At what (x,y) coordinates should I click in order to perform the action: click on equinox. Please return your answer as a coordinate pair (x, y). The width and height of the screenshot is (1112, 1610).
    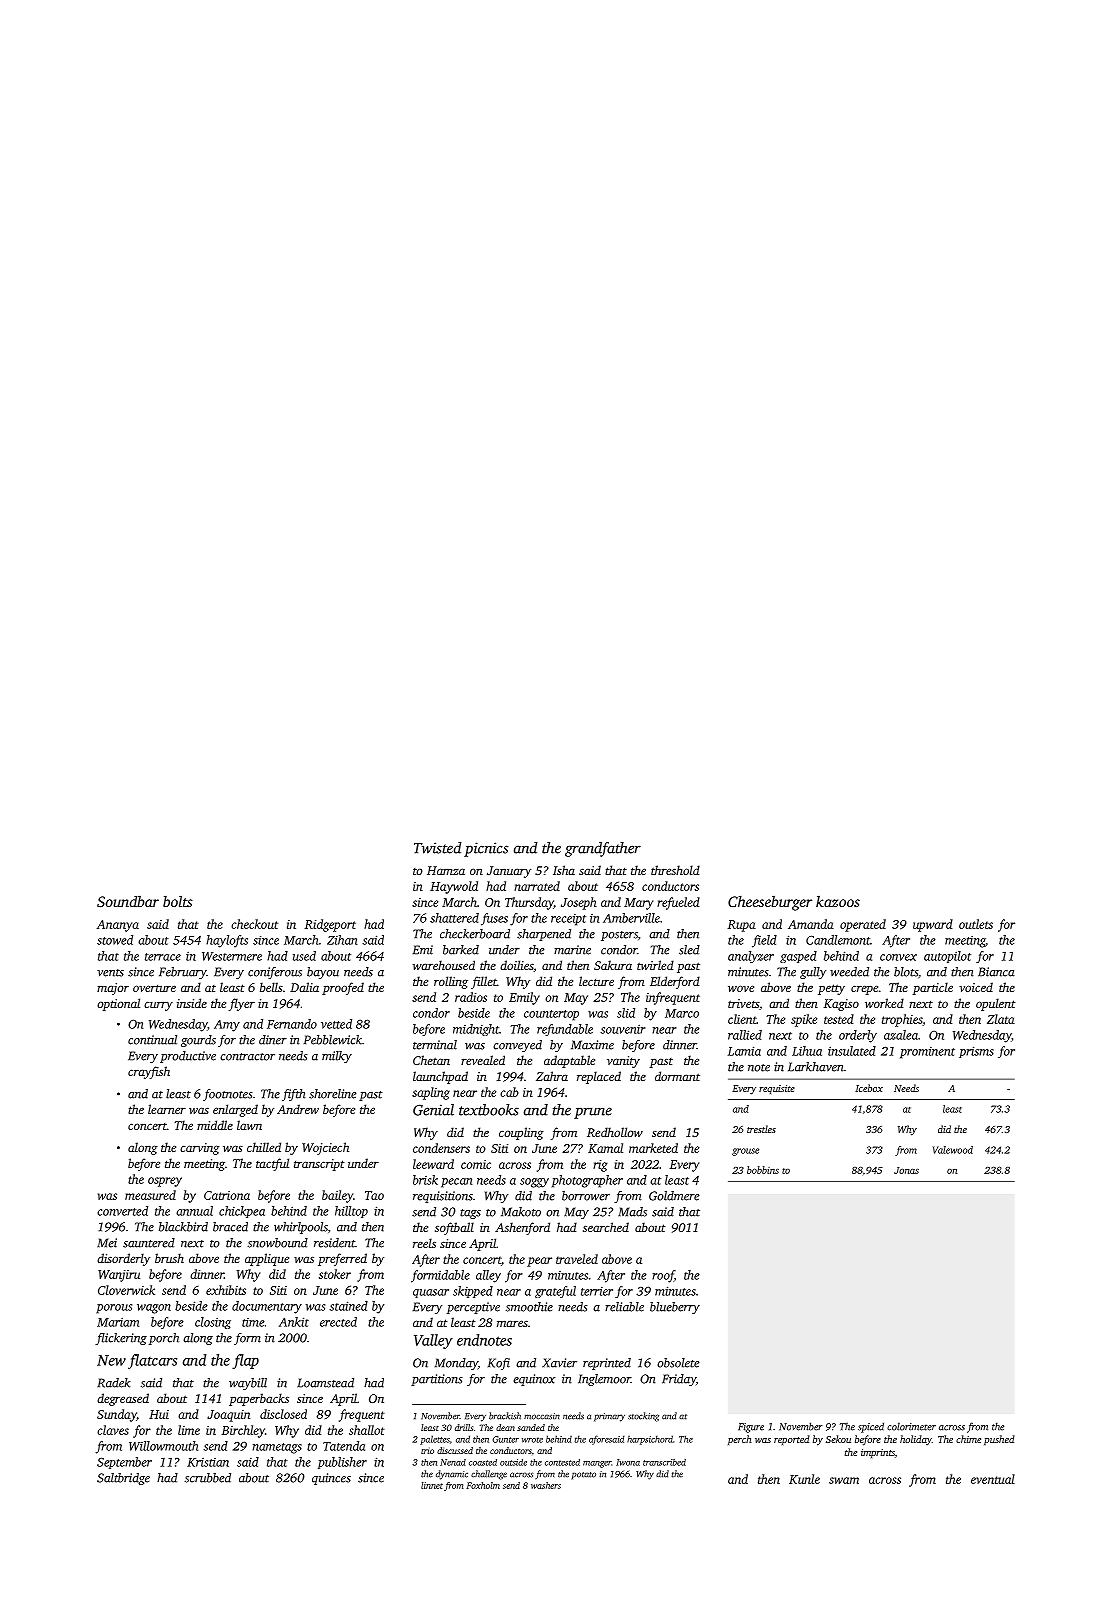
    Looking at the image, I should click on (534, 1380).
